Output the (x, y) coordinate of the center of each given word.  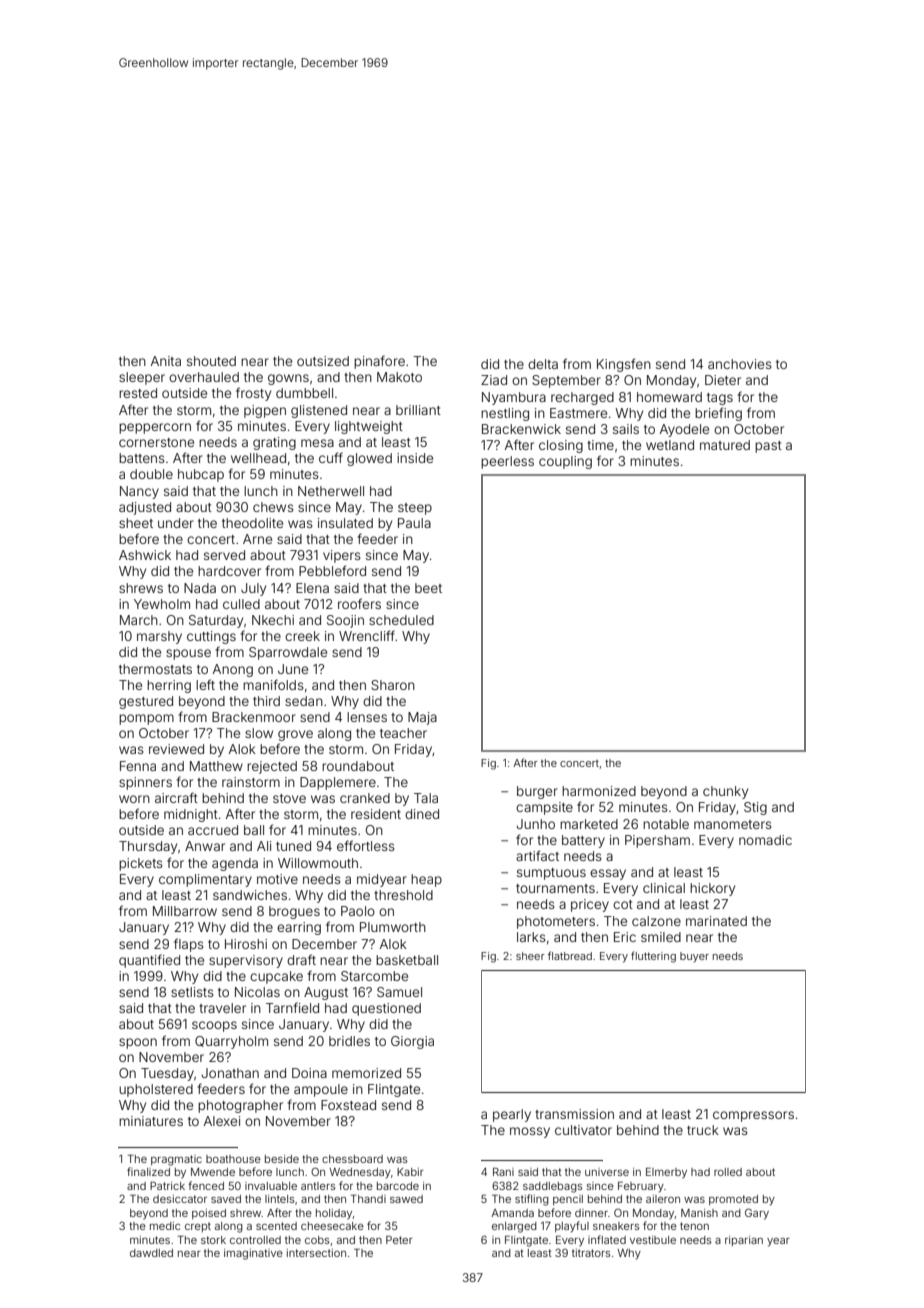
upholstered (156, 1090)
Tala (426, 798)
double (151, 474)
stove (289, 798)
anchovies (740, 364)
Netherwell (331, 491)
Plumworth (393, 927)
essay (608, 874)
